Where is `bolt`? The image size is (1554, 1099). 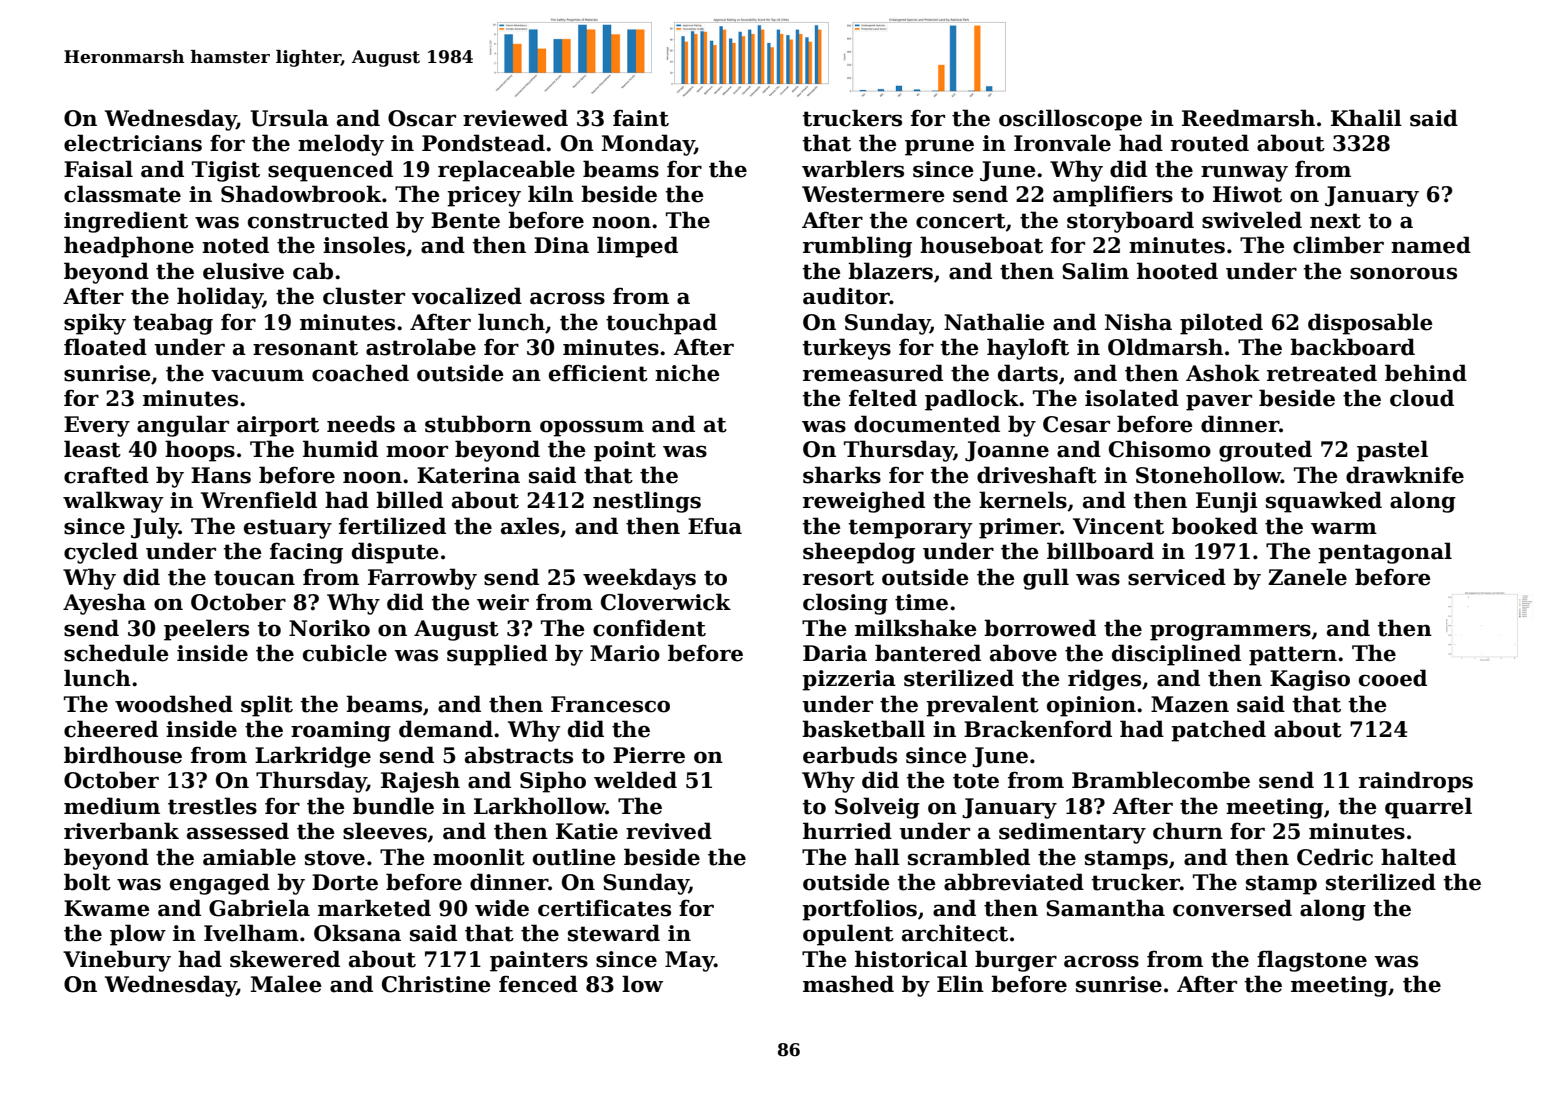 bolt is located at coordinates (87, 882).
